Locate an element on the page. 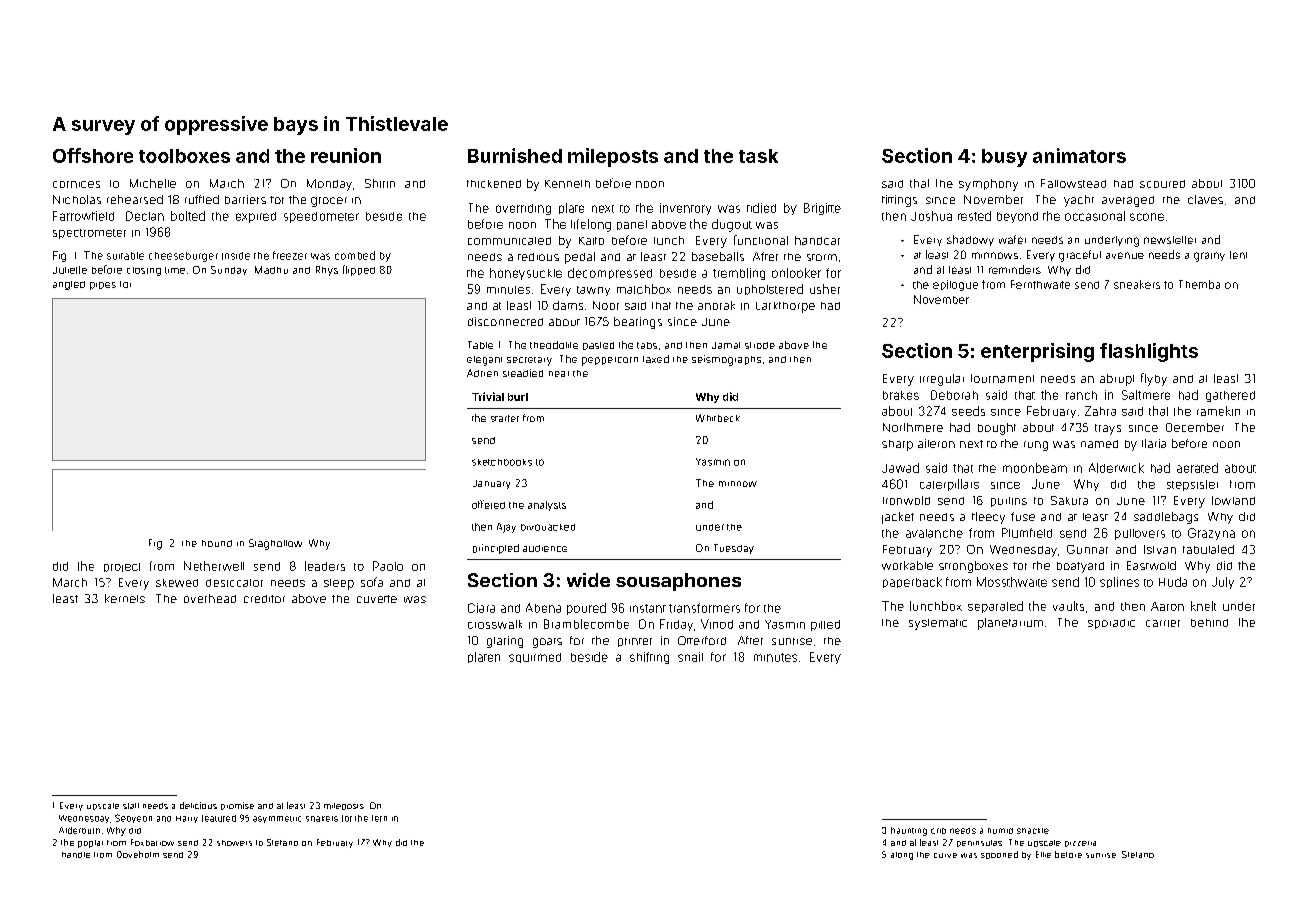 The image size is (1308, 924). handle is located at coordinates (76, 855).
